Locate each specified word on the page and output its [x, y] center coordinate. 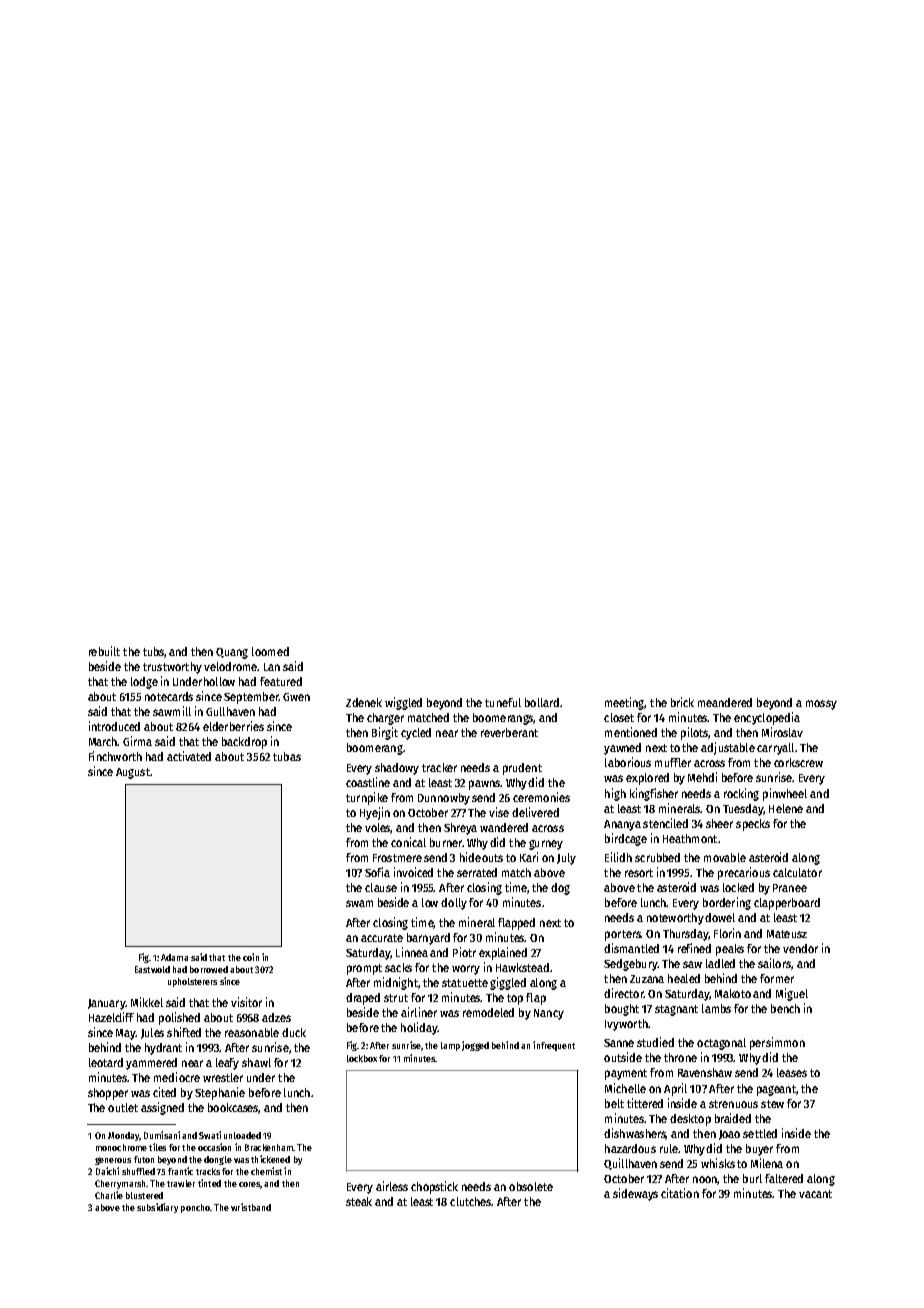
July [566, 859]
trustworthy [172, 668]
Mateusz [787, 934]
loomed [270, 651]
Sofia [377, 872]
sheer [719, 823]
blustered [144, 1195]
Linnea [412, 952]
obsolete [531, 1186]
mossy [821, 705]
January [106, 1004]
